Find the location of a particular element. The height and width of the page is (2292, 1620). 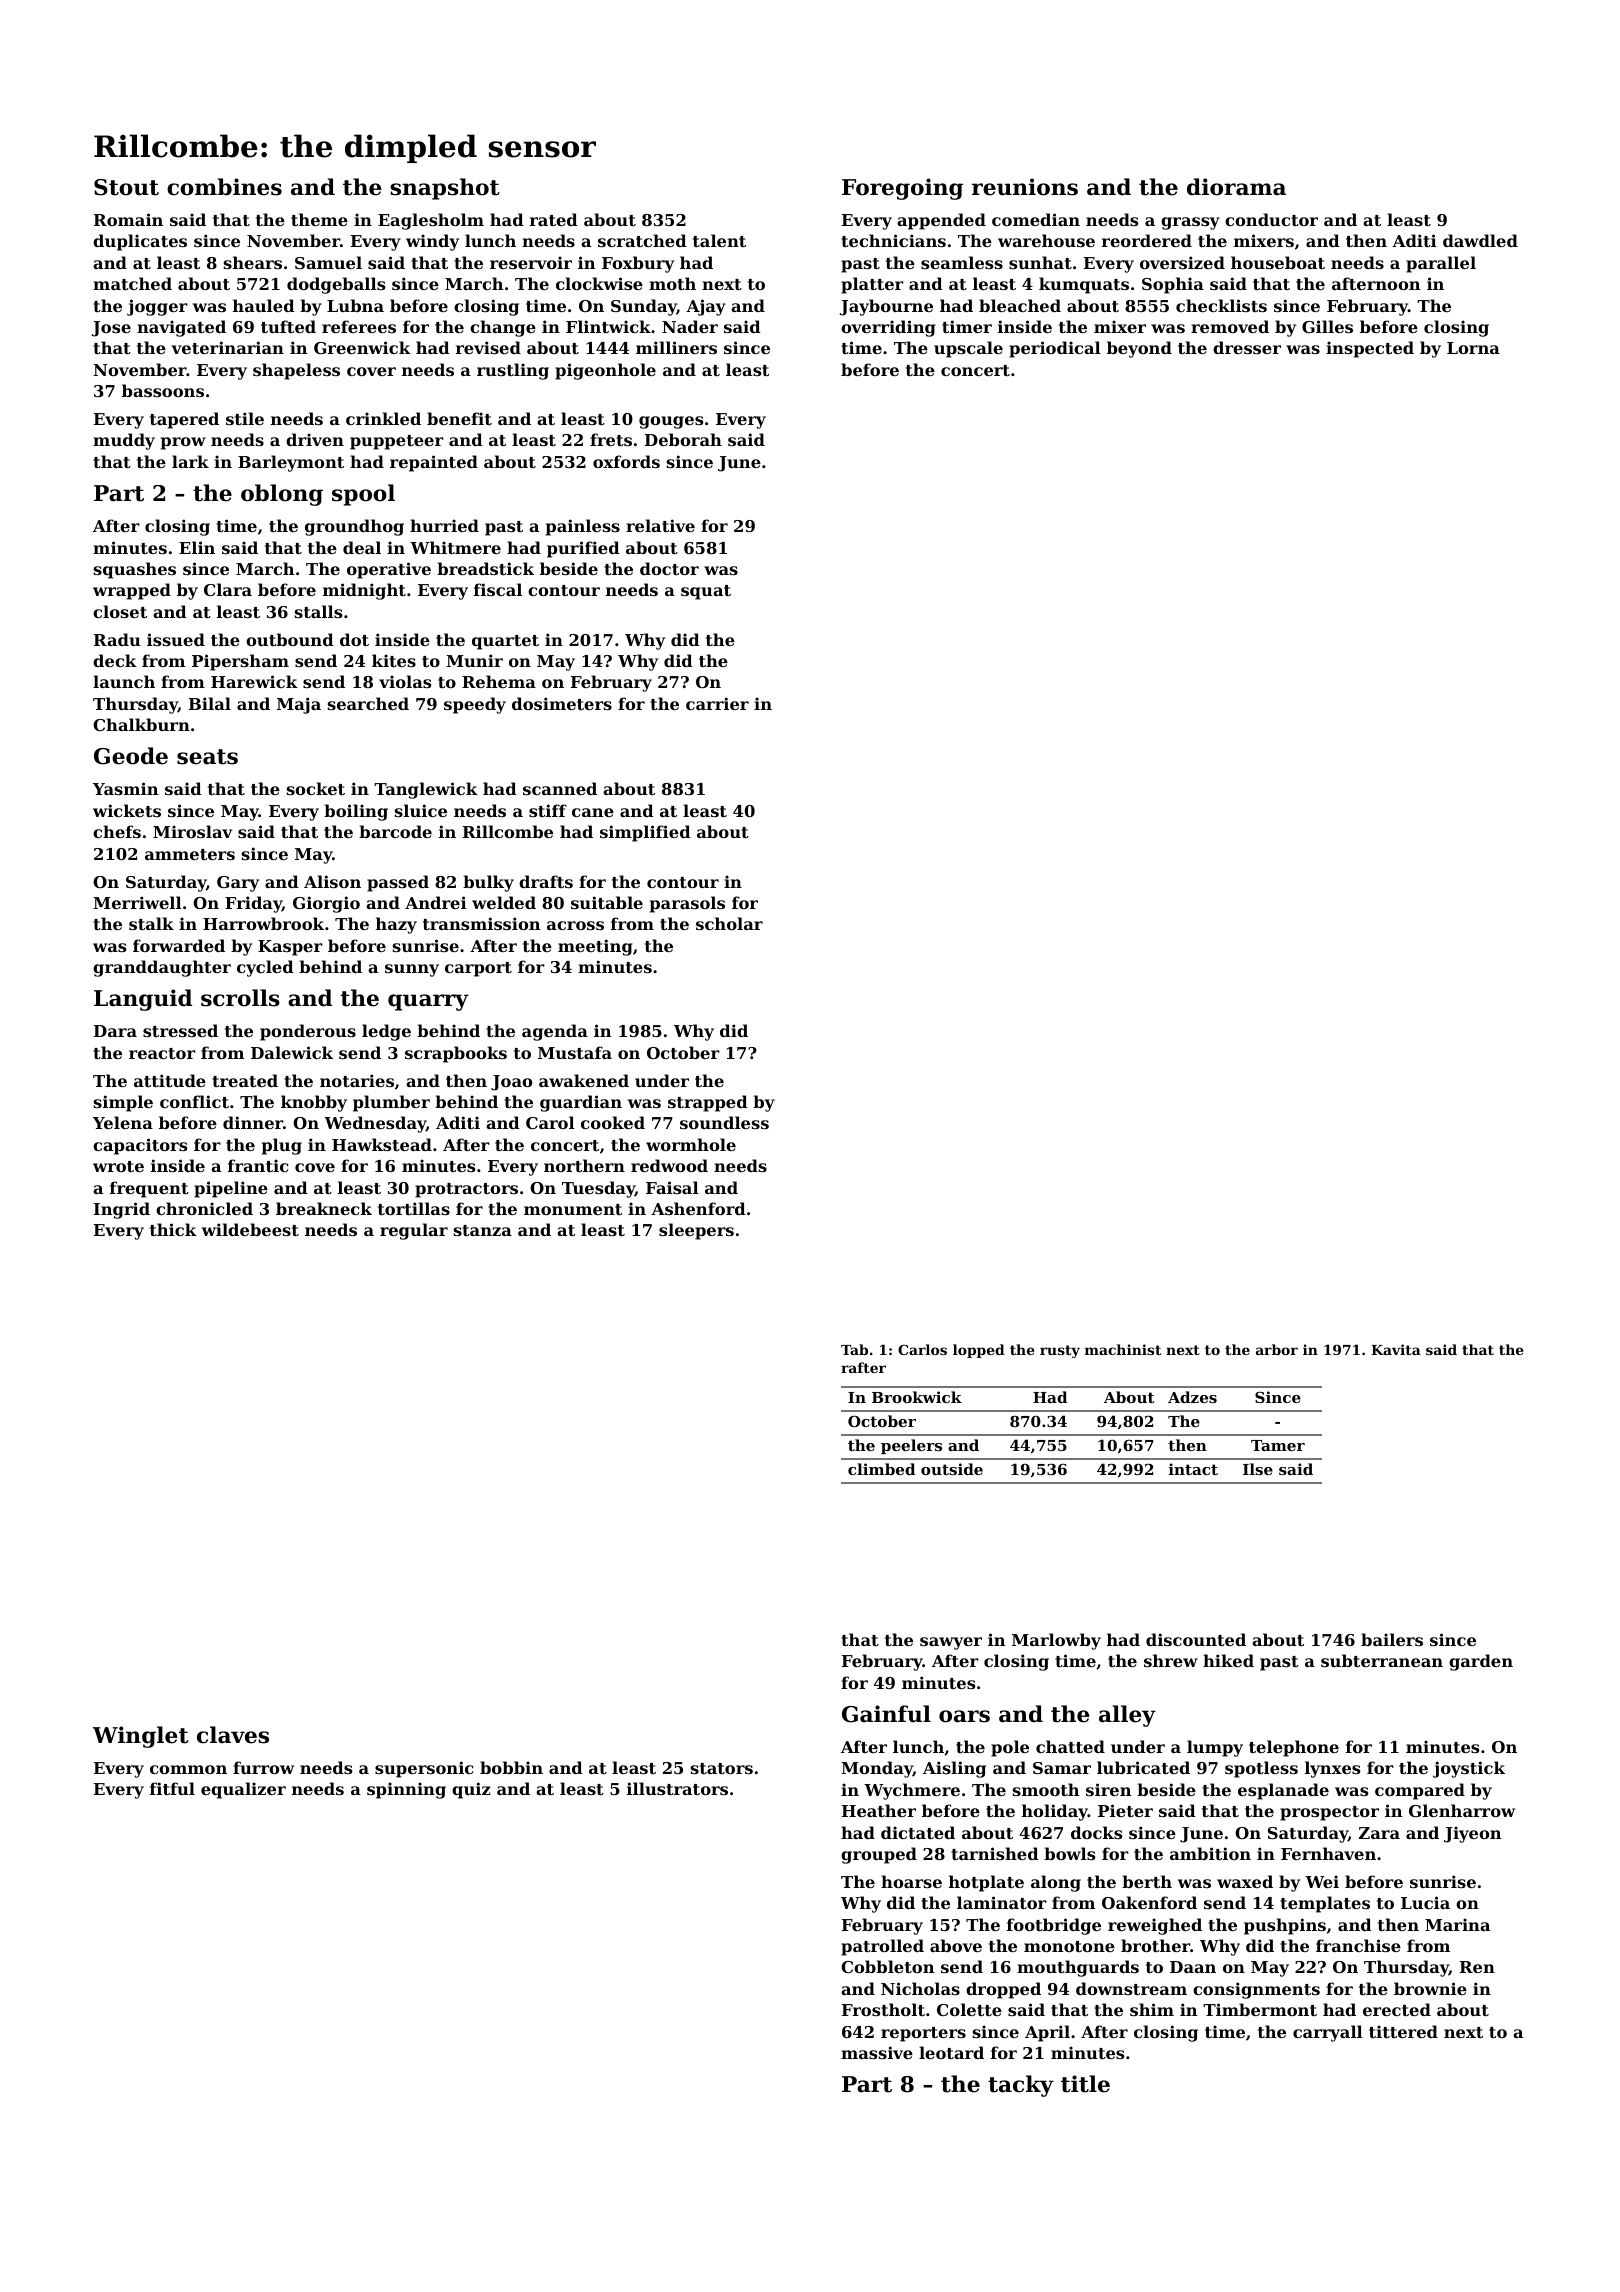

Harrowbrook is located at coordinates (263, 923).
